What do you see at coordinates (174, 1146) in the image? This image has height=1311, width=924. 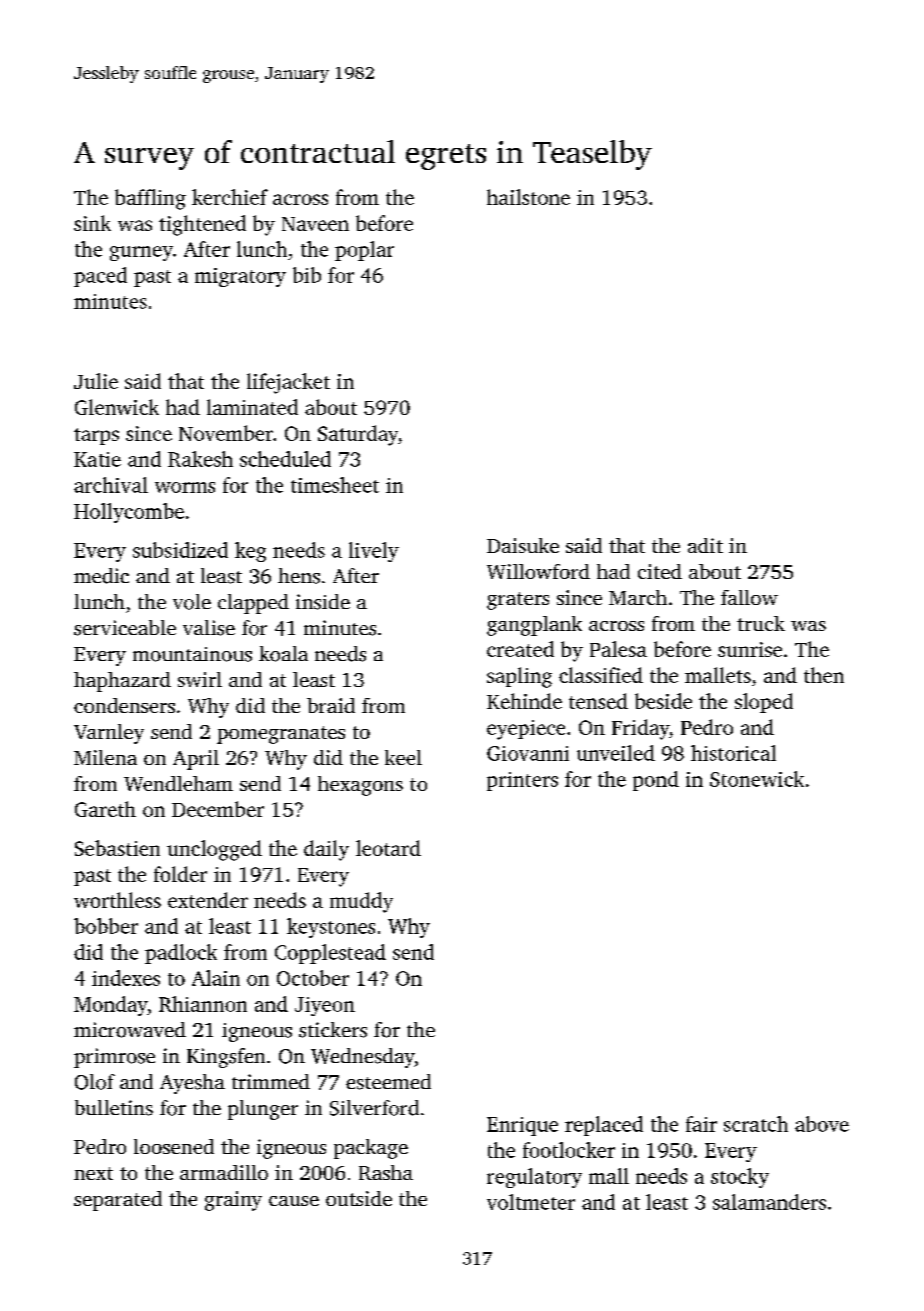 I see `loosened` at bounding box center [174, 1146].
